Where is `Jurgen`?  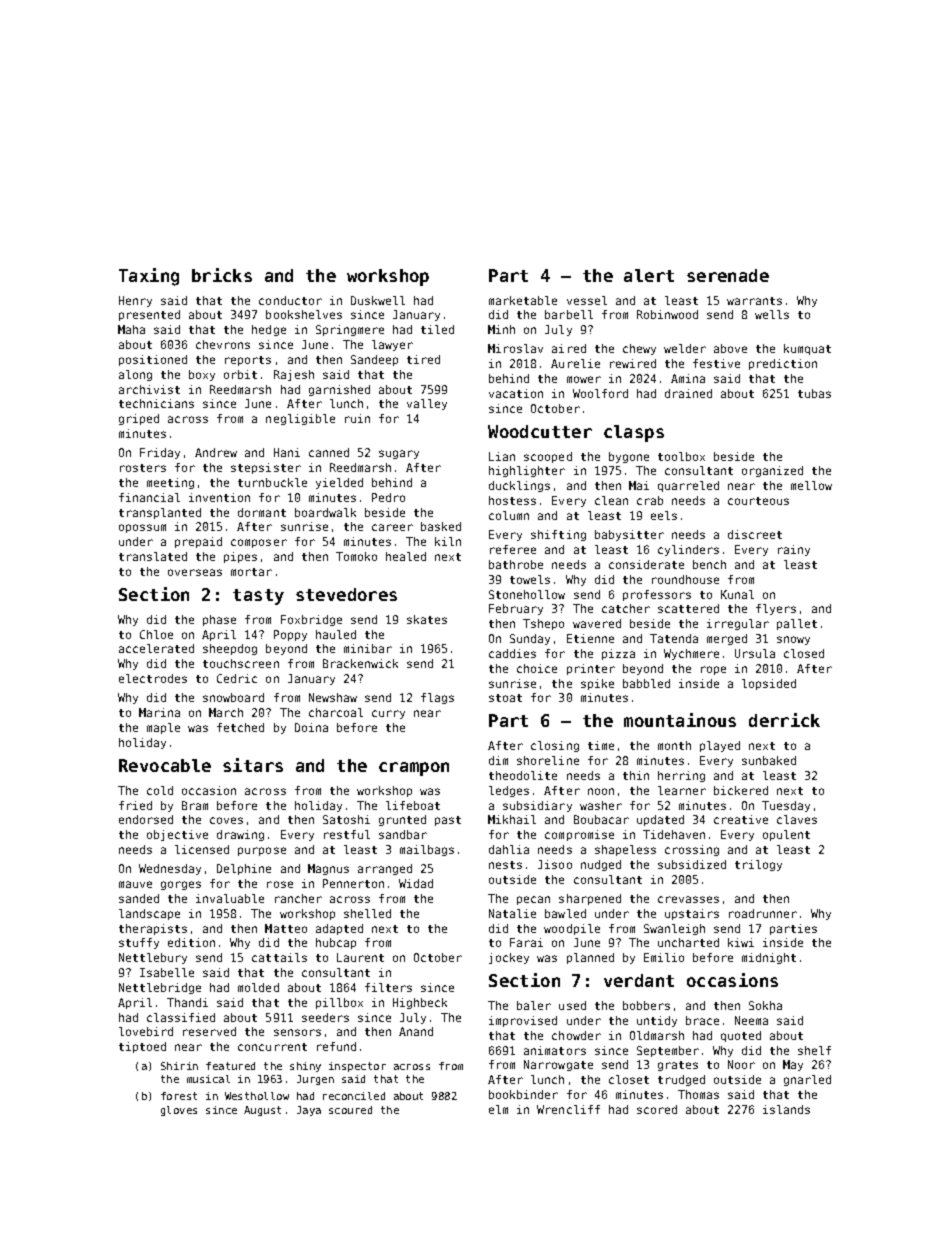 Jurgen is located at coordinates (315, 1080).
